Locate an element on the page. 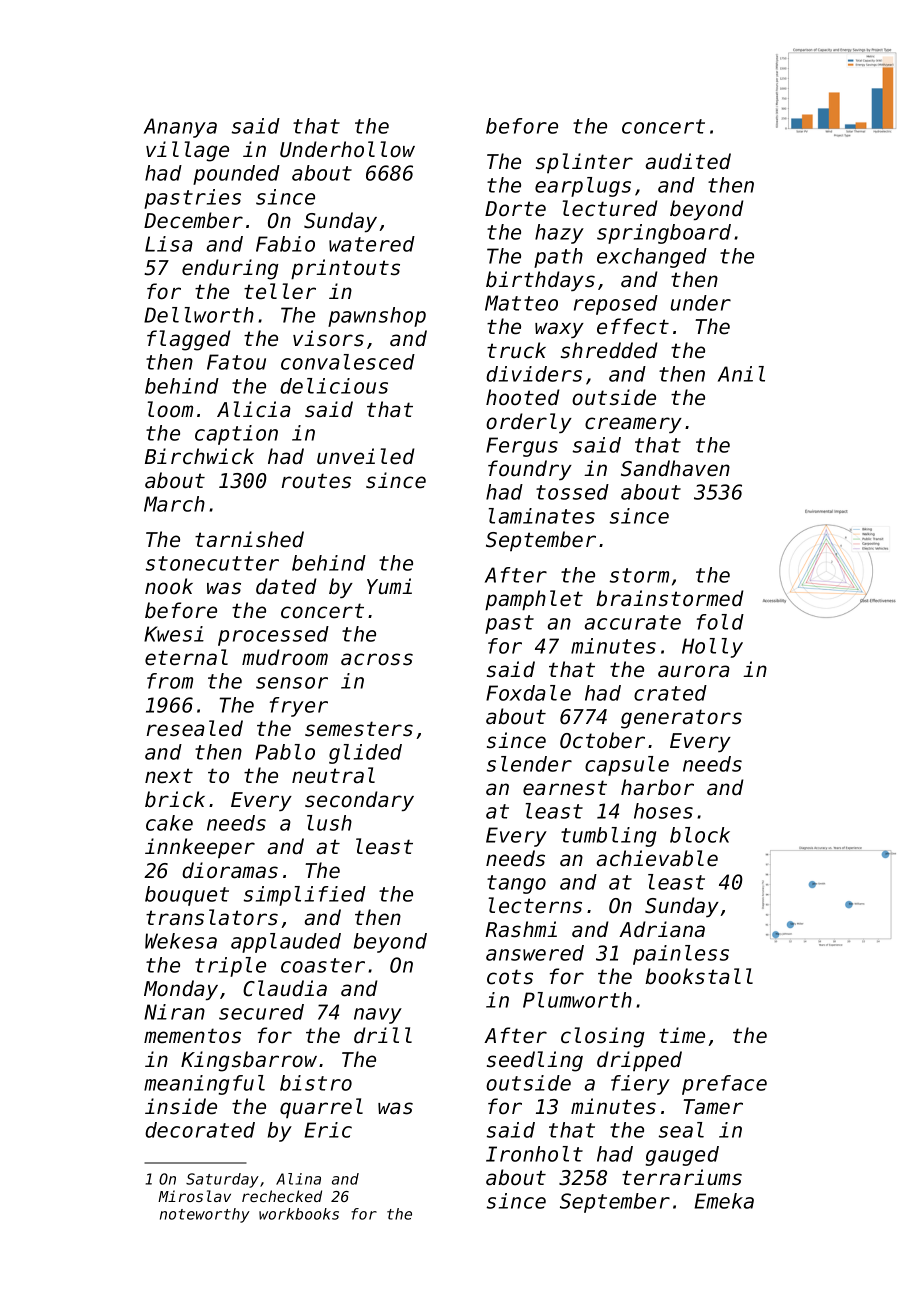  splinter is located at coordinates (584, 163).
